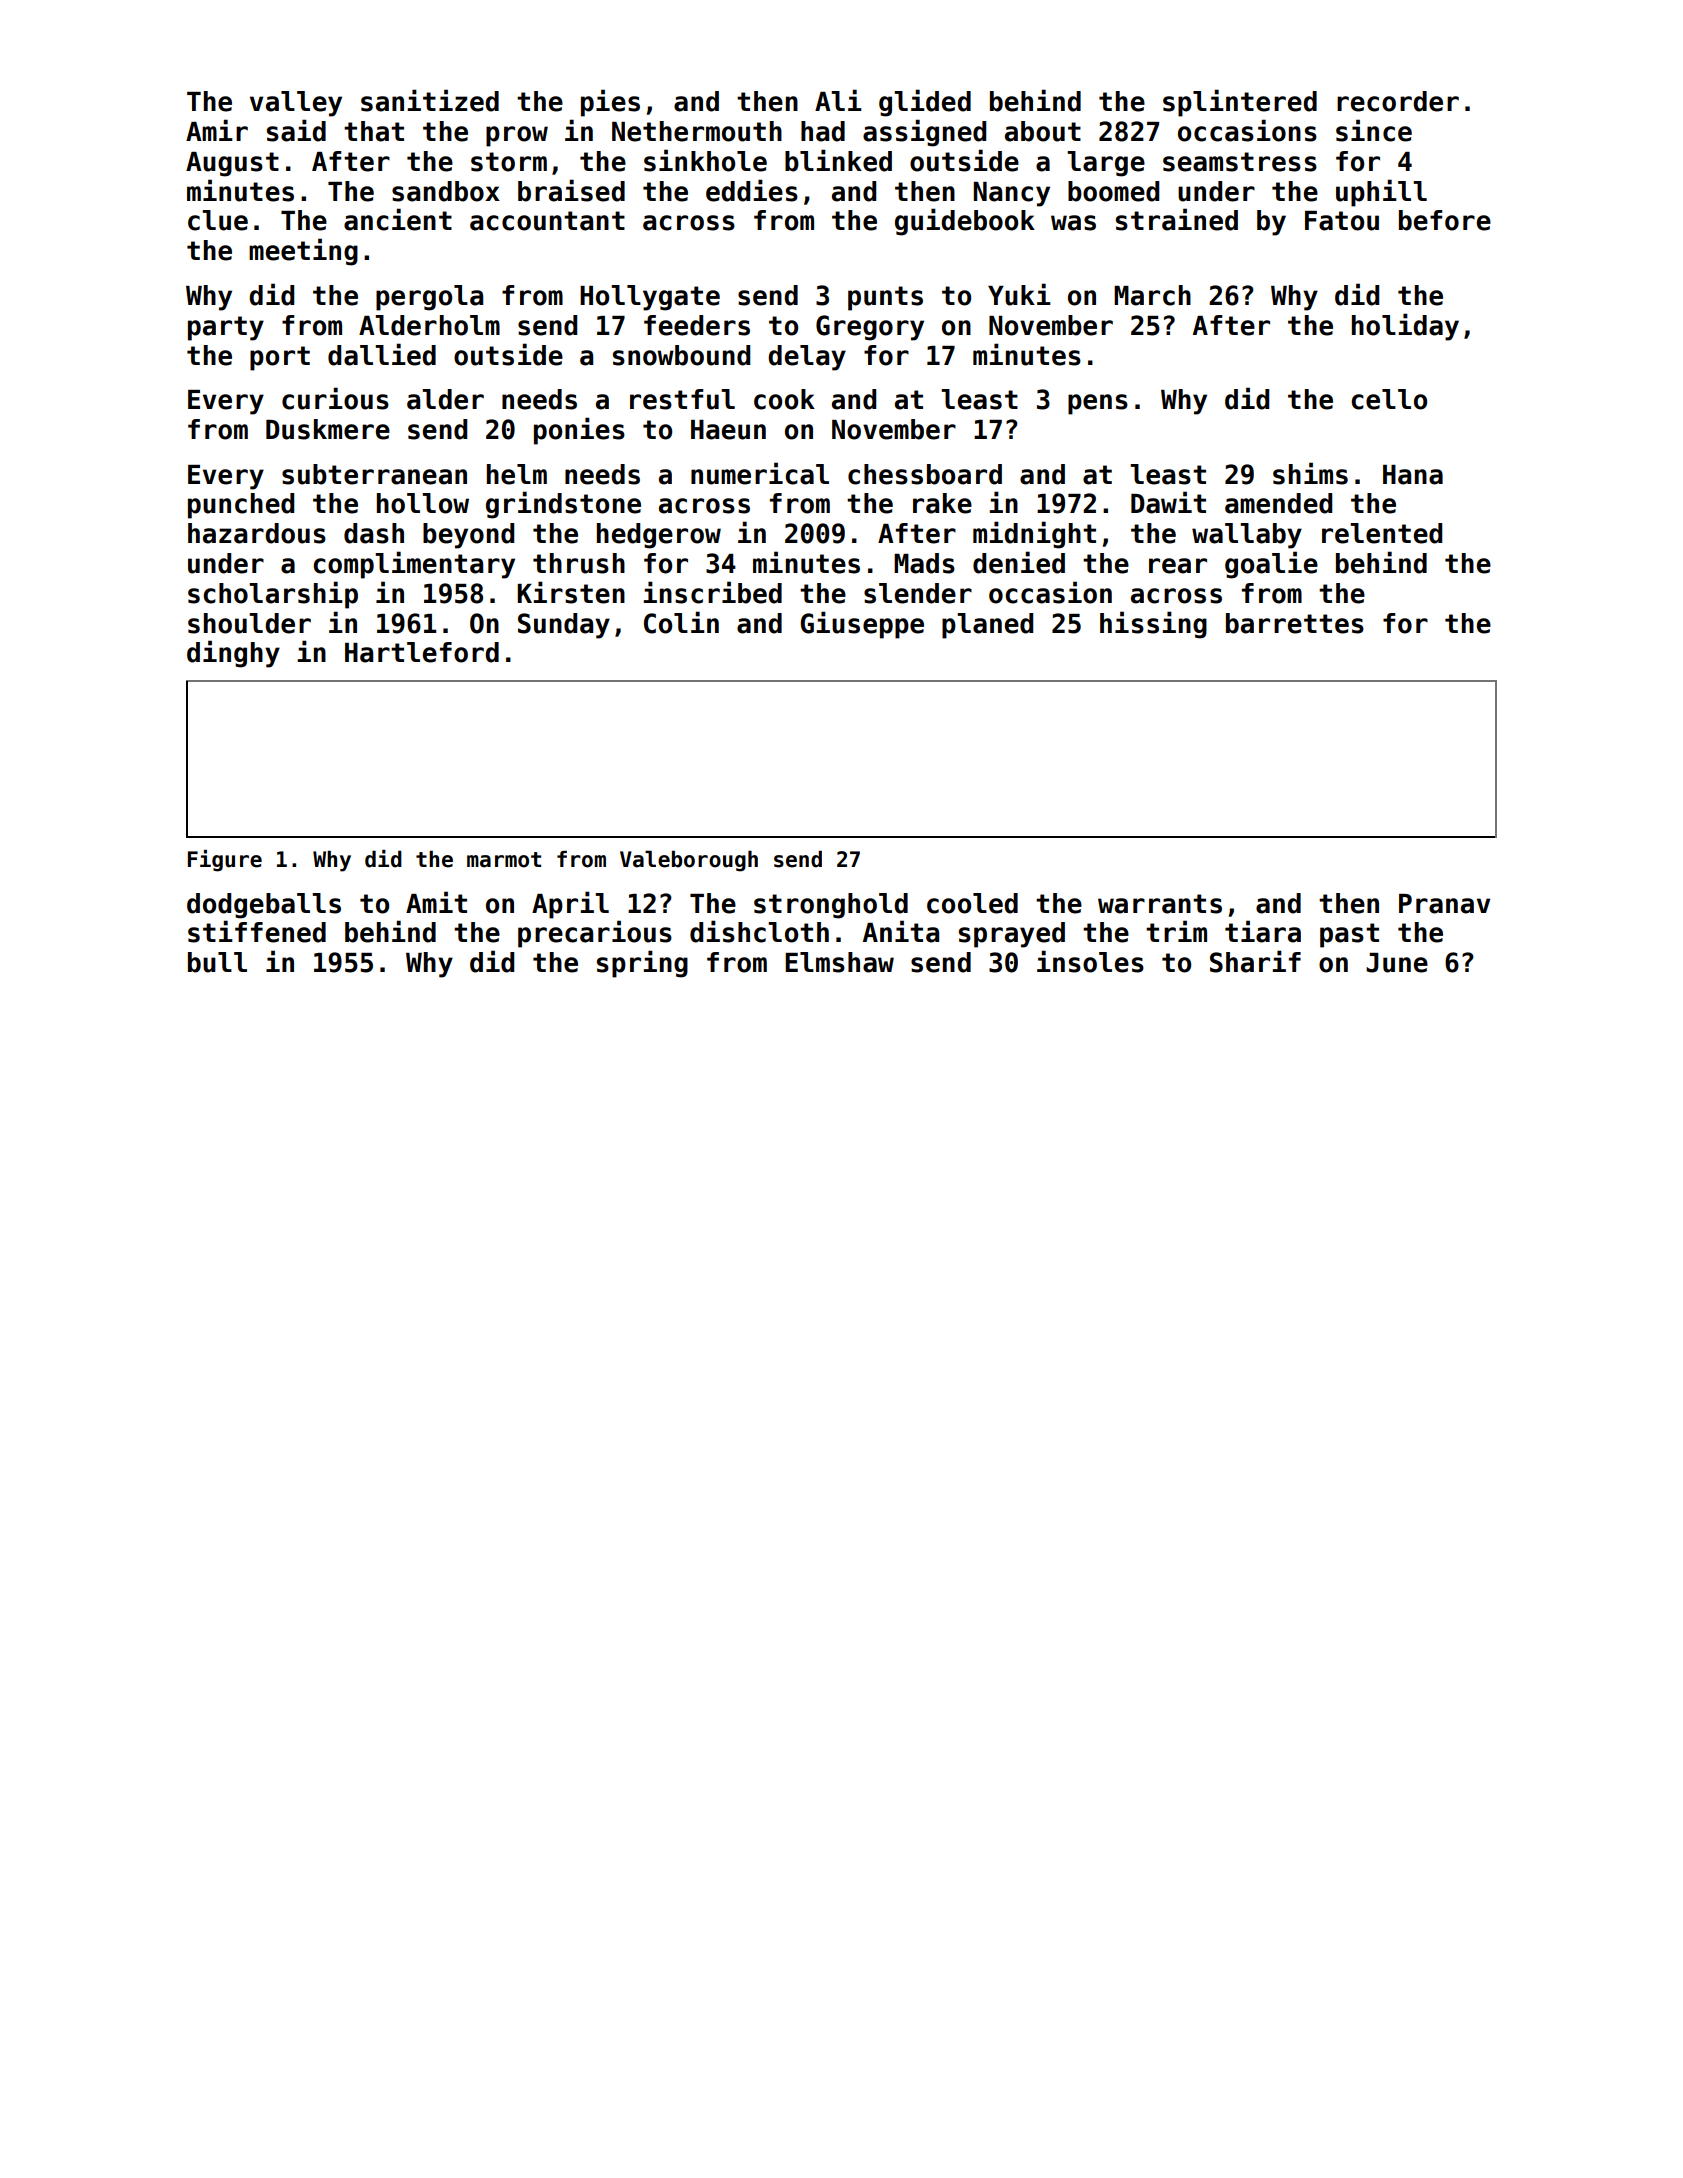  Describe the element at coordinates (1381, 193) in the document. I see `uphill` at that location.
